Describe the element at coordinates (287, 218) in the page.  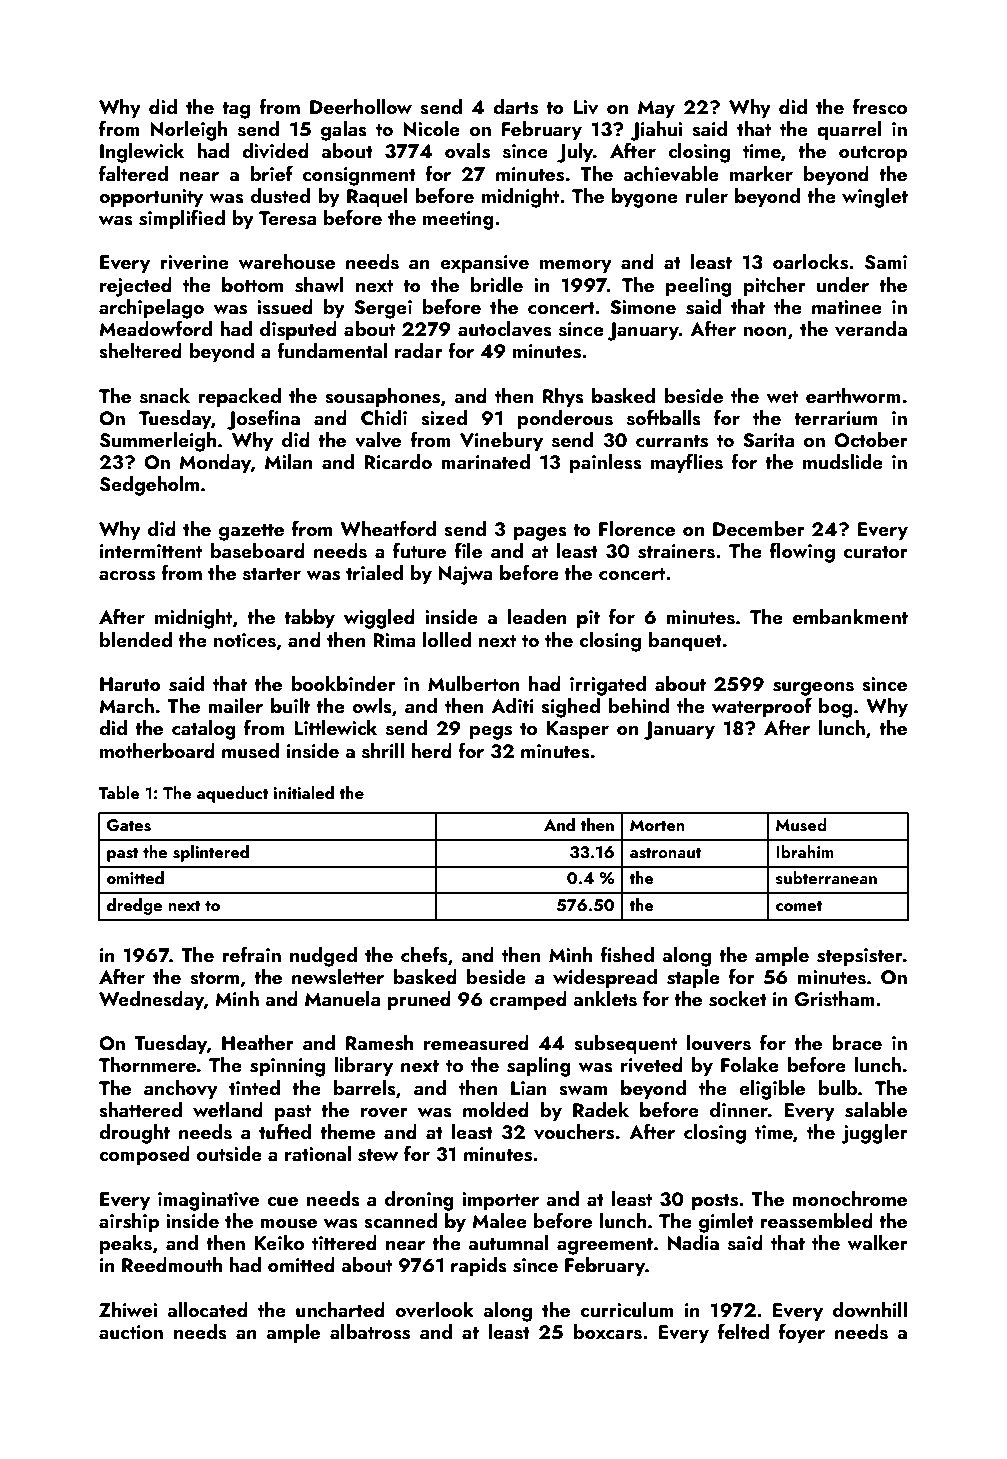
I see `Teresa` at that location.
